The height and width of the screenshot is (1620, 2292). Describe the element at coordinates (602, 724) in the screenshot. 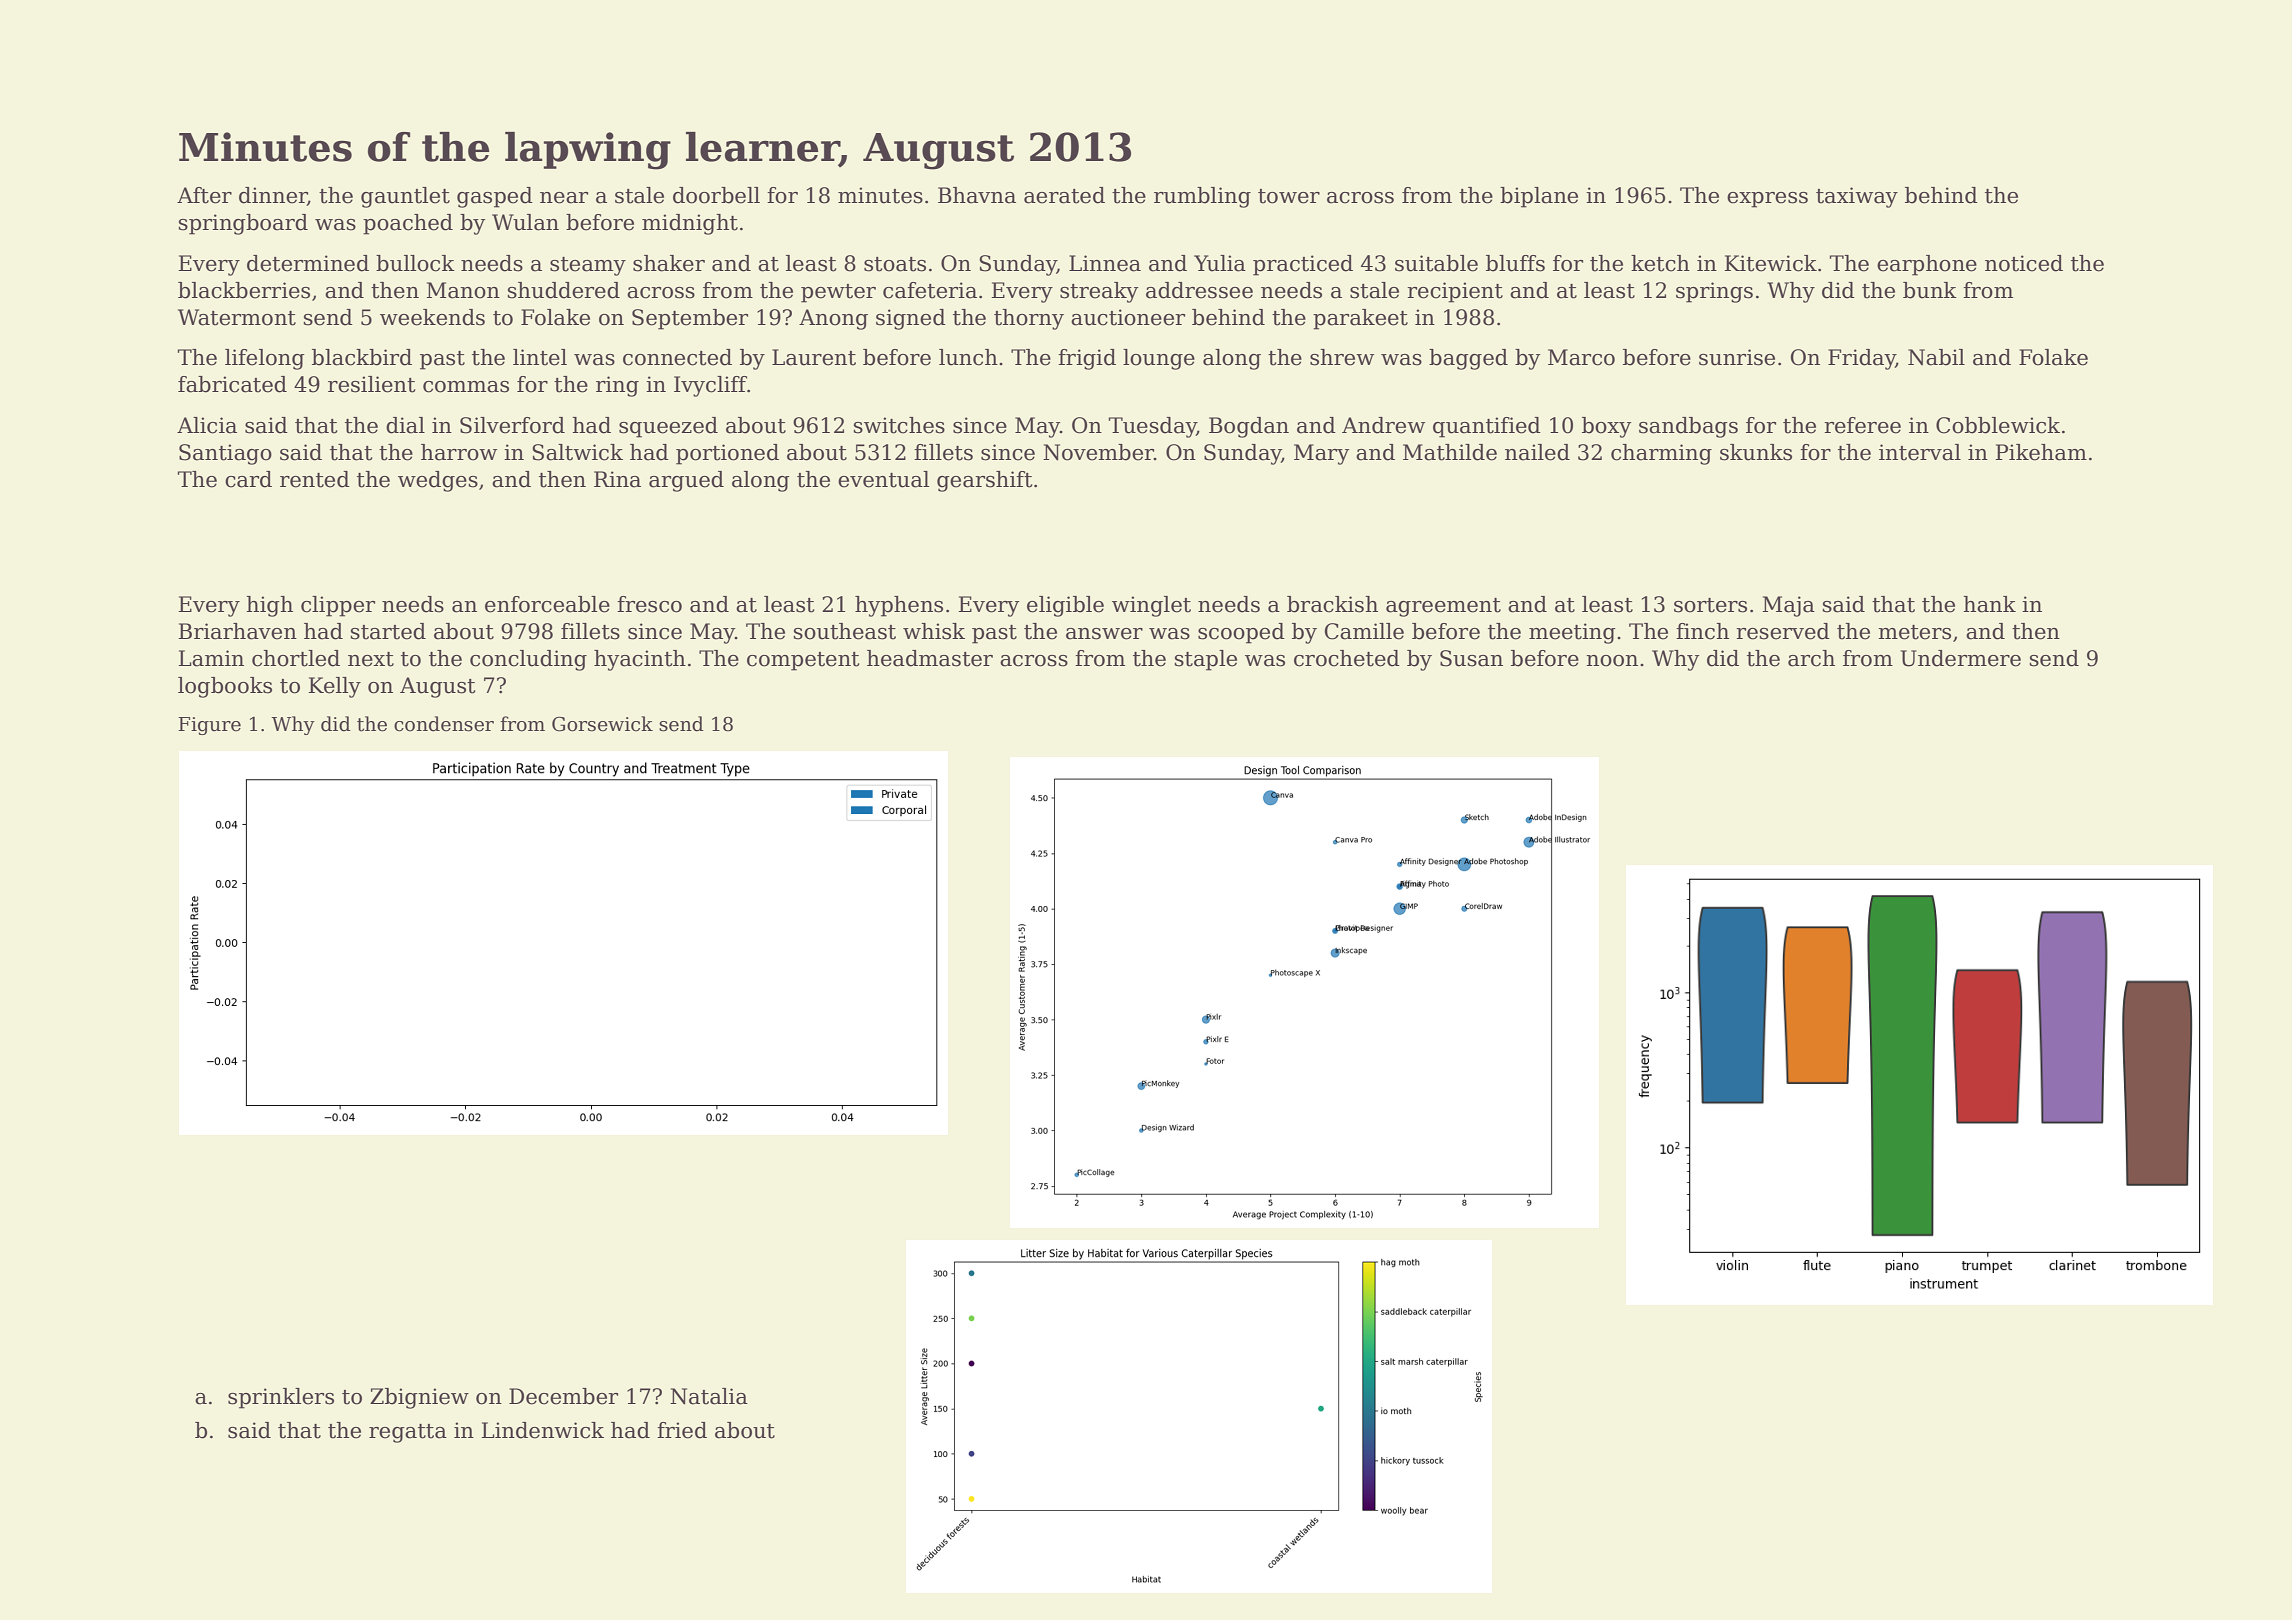

I see `Gorsewick` at that location.
